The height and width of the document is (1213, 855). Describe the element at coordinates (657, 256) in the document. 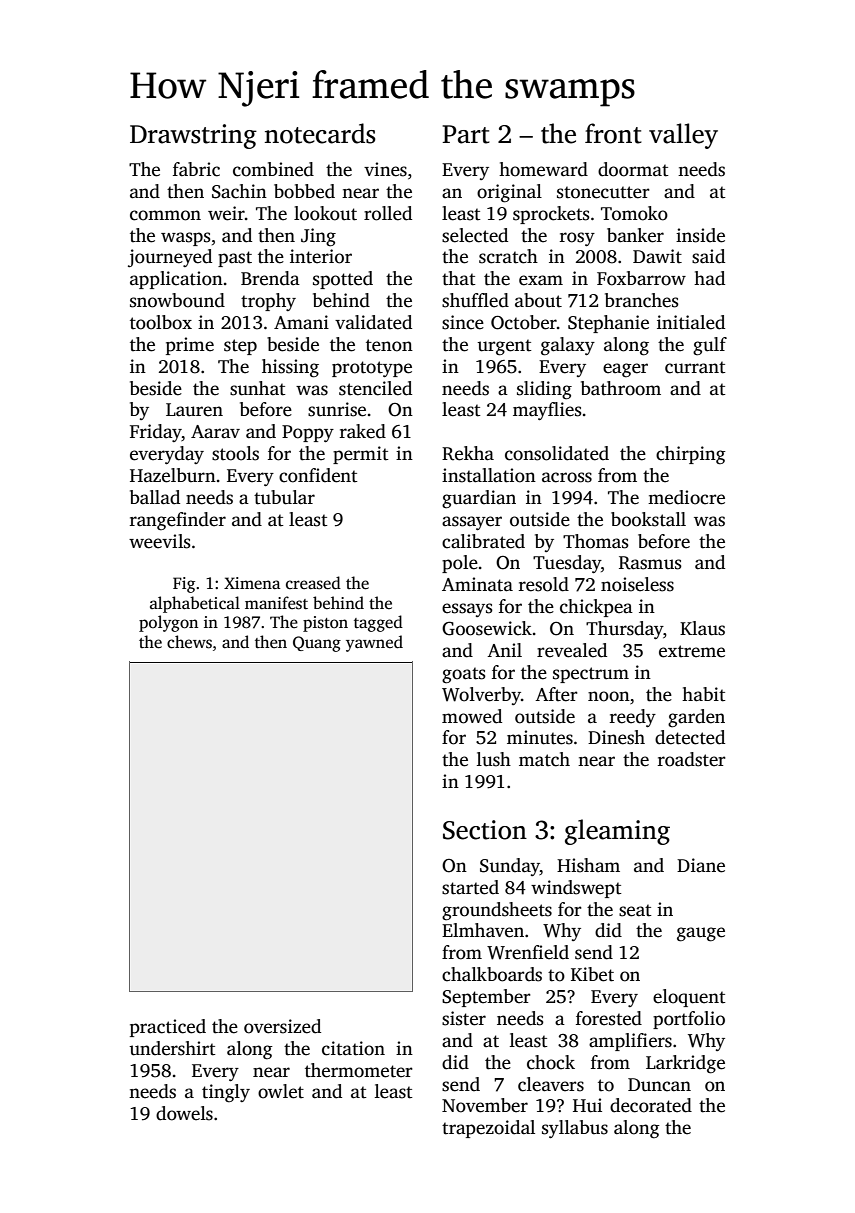

I see `Dawit` at that location.
